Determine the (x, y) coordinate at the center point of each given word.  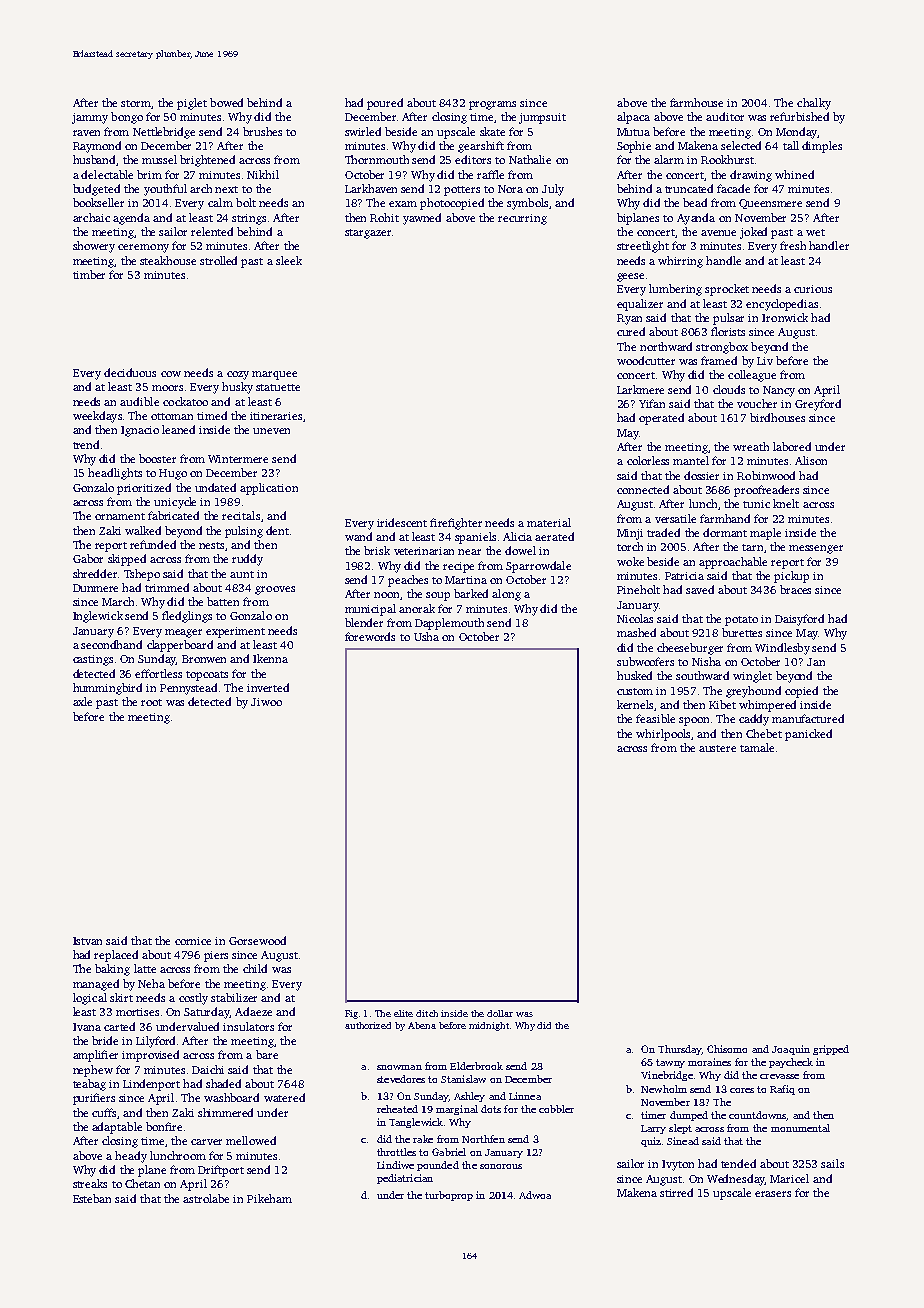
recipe (458, 567)
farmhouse (696, 102)
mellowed (251, 1140)
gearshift (481, 147)
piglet (192, 104)
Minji (630, 534)
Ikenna (270, 658)
